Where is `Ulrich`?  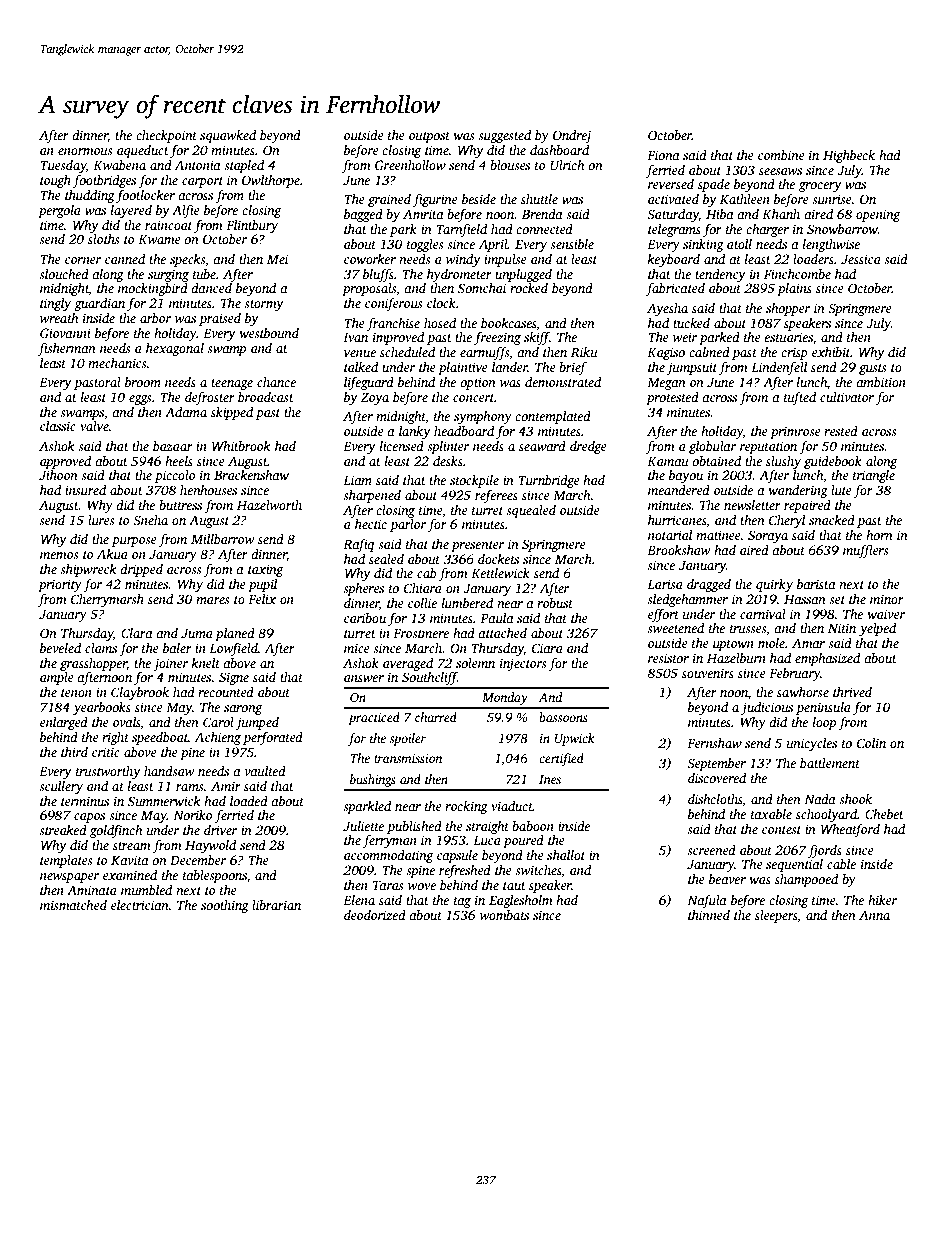 Ulrich is located at coordinates (567, 165).
